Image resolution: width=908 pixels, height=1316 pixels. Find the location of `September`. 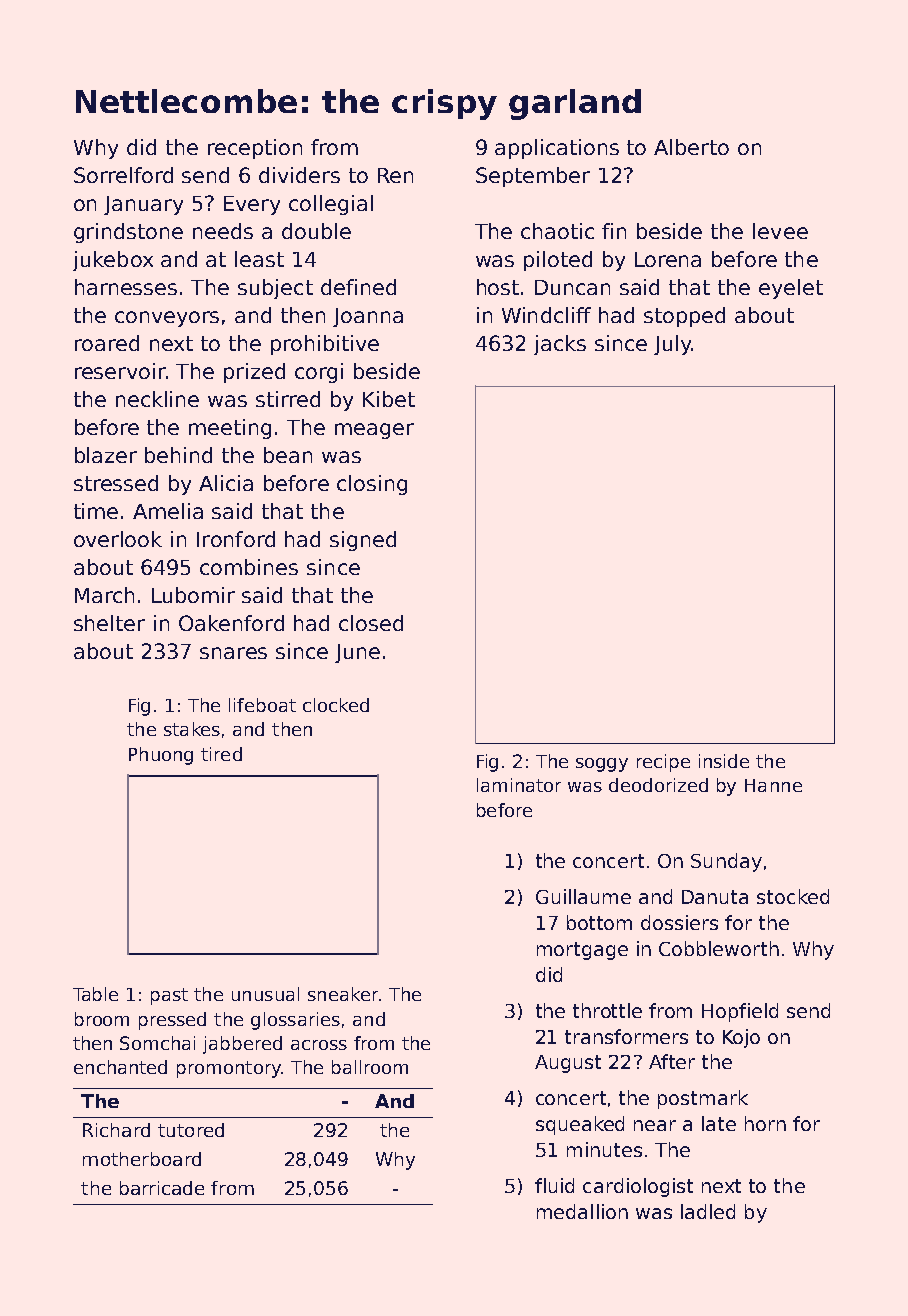

September is located at coordinates (533, 177).
